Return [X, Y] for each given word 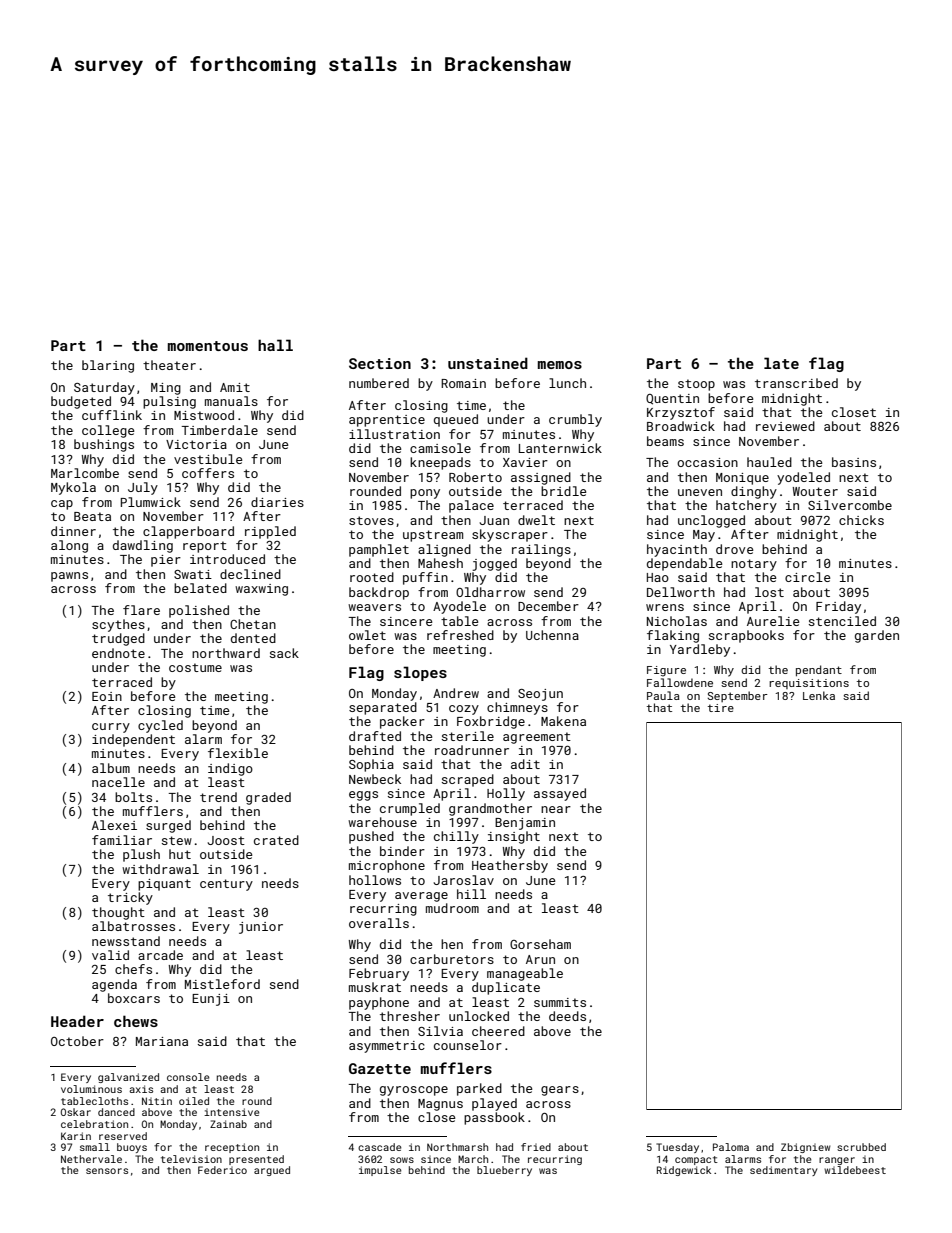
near [556, 809]
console [188, 1077]
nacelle [118, 782]
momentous [208, 346]
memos [560, 365]
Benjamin [525, 824]
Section [380, 363]
